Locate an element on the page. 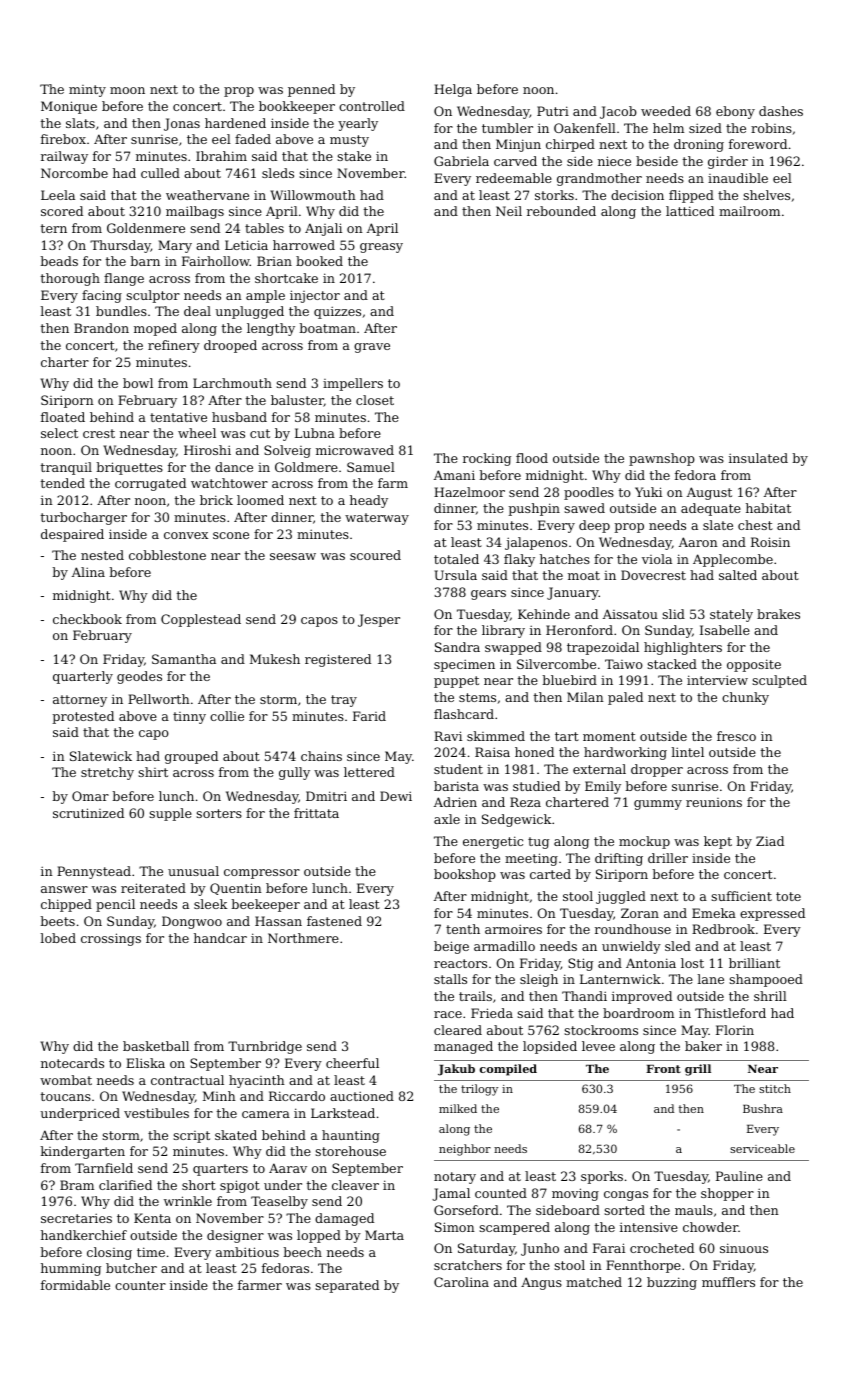 The image size is (849, 1400). insulated is located at coordinates (758, 458).
